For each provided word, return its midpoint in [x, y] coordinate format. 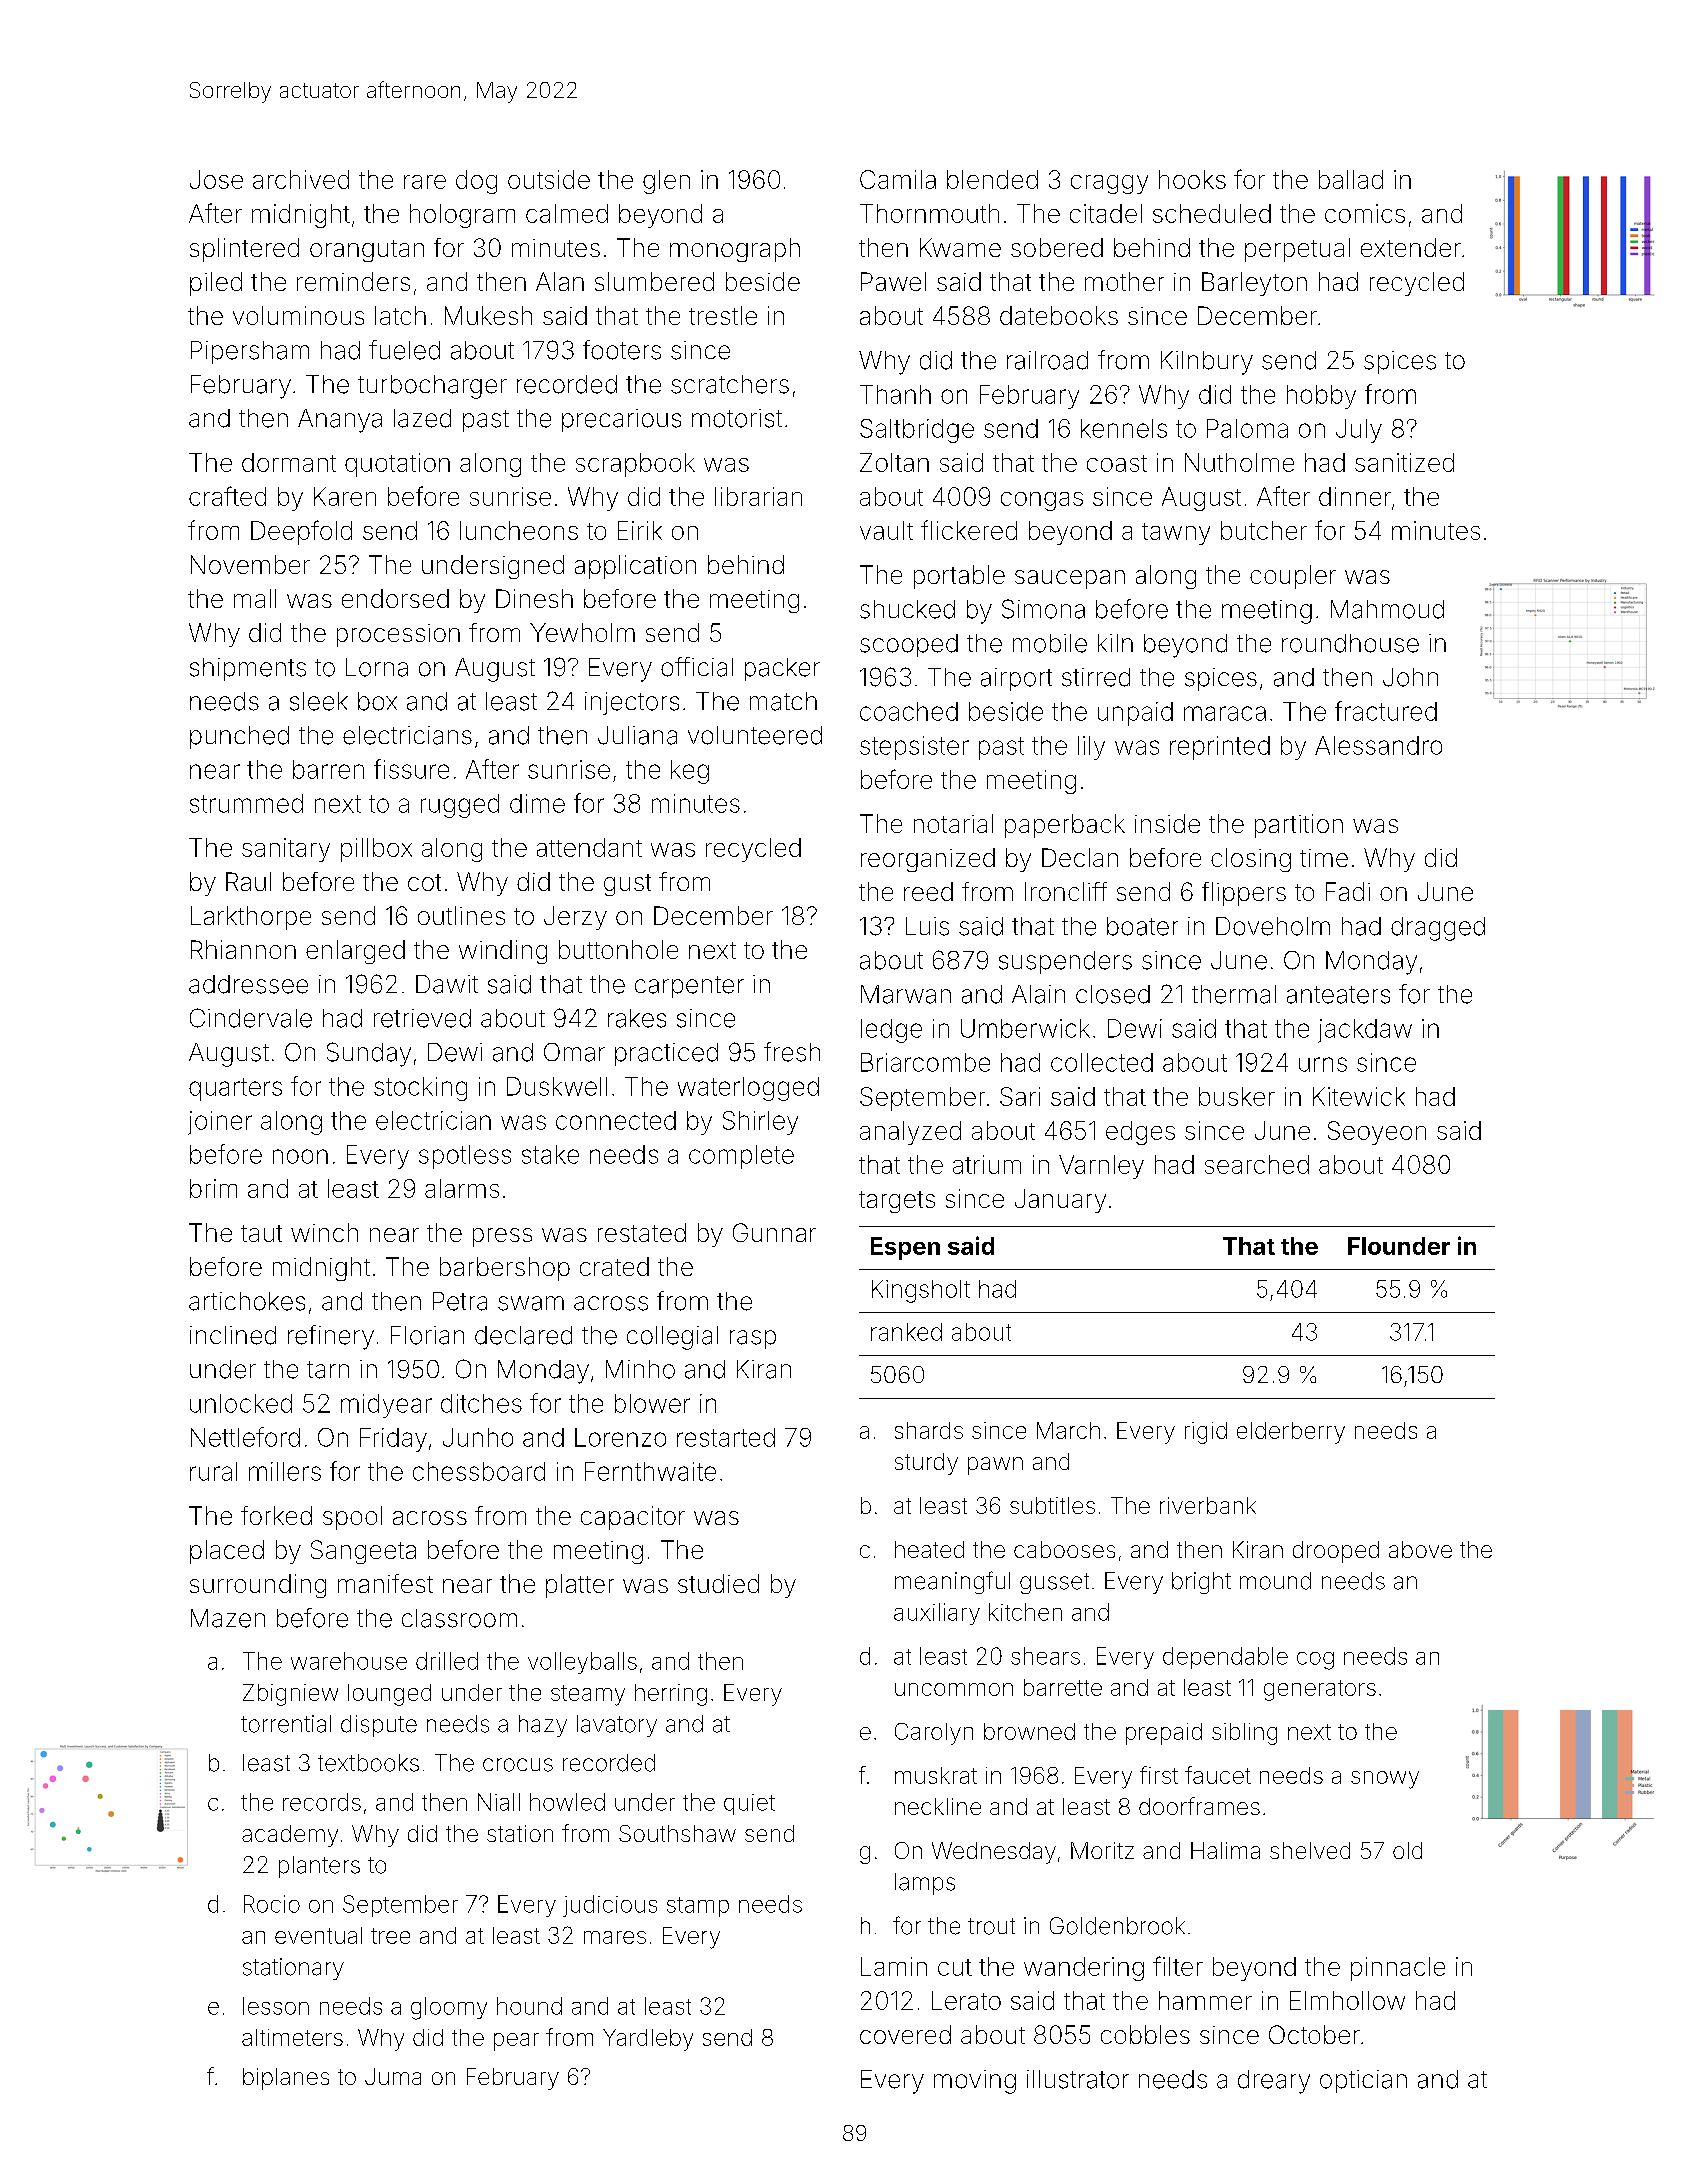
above [1420, 1549]
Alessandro [1378, 745]
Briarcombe [925, 1062]
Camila [898, 179]
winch [324, 1232]
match [783, 701]
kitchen [1025, 1612]
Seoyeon [1377, 1133]
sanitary [286, 850]
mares [615, 1937]
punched [239, 737]
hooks [1192, 179]
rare [425, 182]
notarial [953, 823]
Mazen [228, 1618]
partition [1299, 826]
